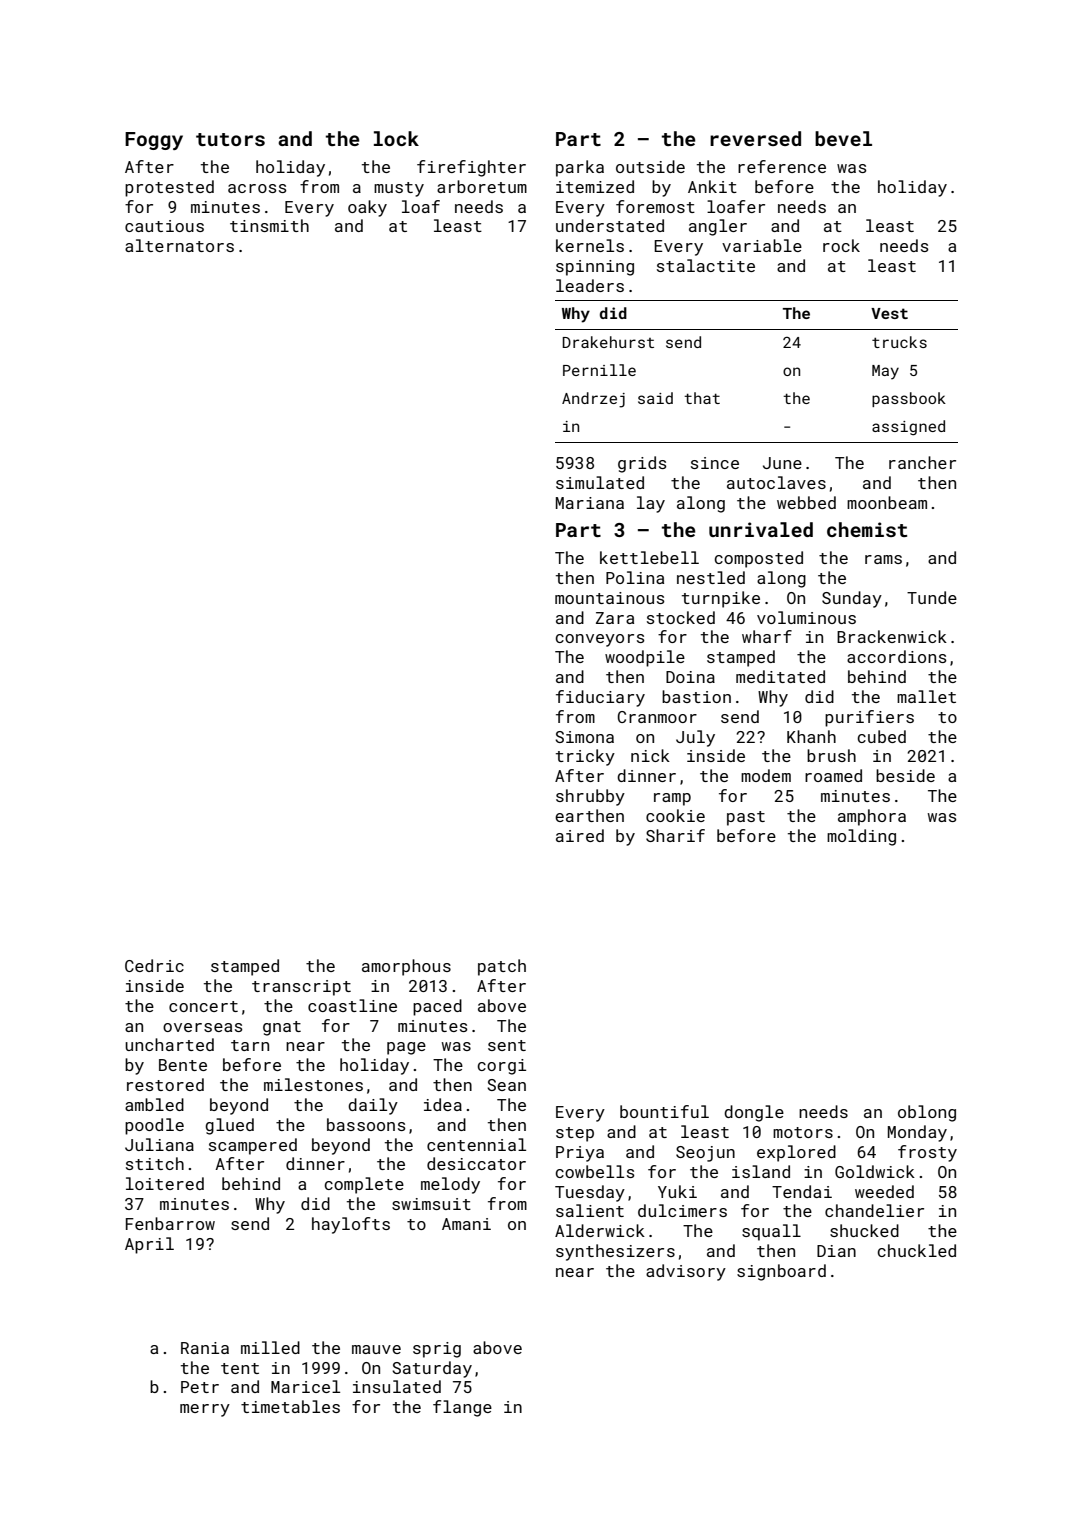 The width and height of the screenshot is (1082, 1530). Describe the element at coordinates (599, 640) in the screenshot. I see `conveyors` at that location.
